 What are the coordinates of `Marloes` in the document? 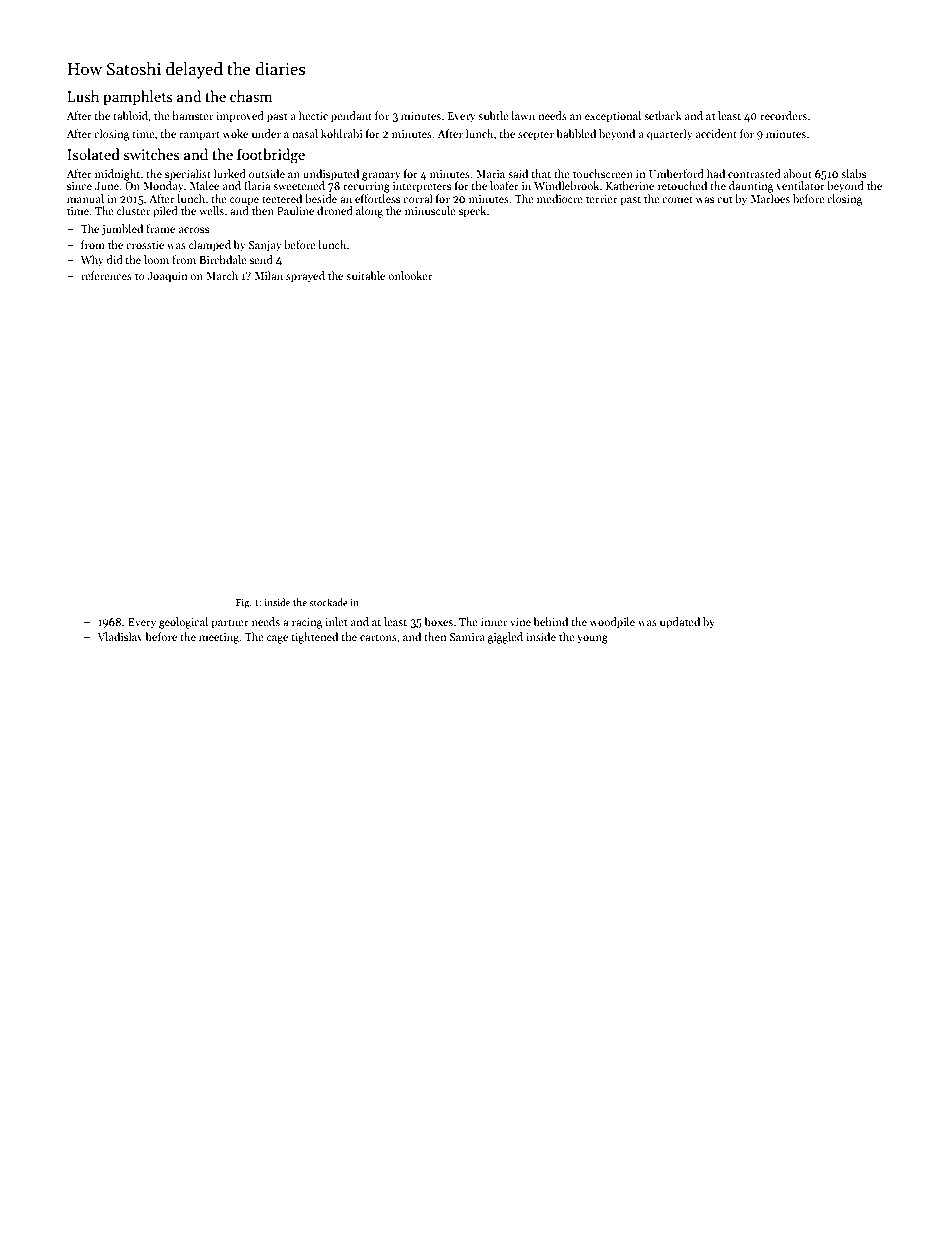 It's located at (770, 198).
